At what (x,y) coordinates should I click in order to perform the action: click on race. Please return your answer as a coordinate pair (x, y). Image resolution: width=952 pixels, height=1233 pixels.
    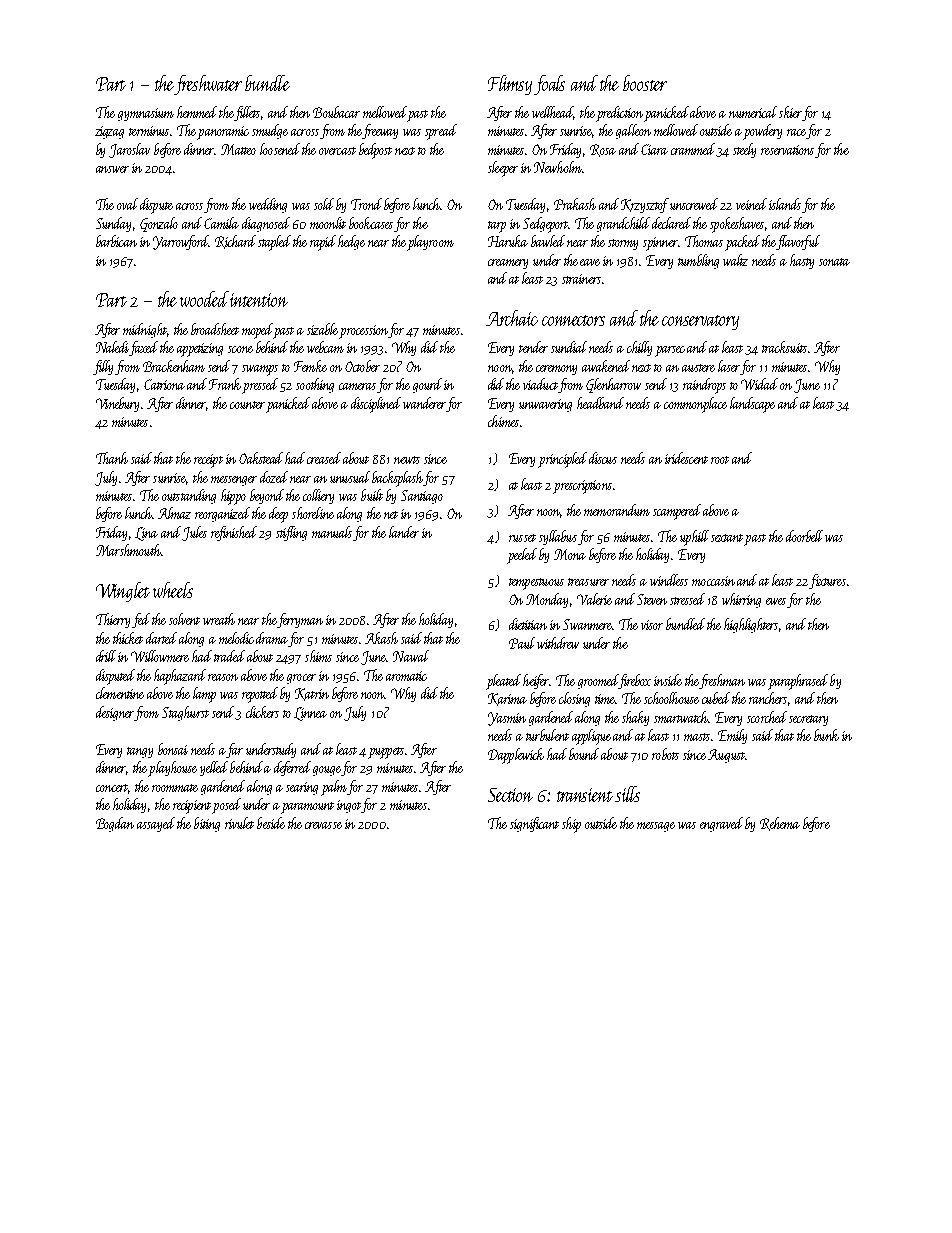
    Looking at the image, I should click on (797, 134).
